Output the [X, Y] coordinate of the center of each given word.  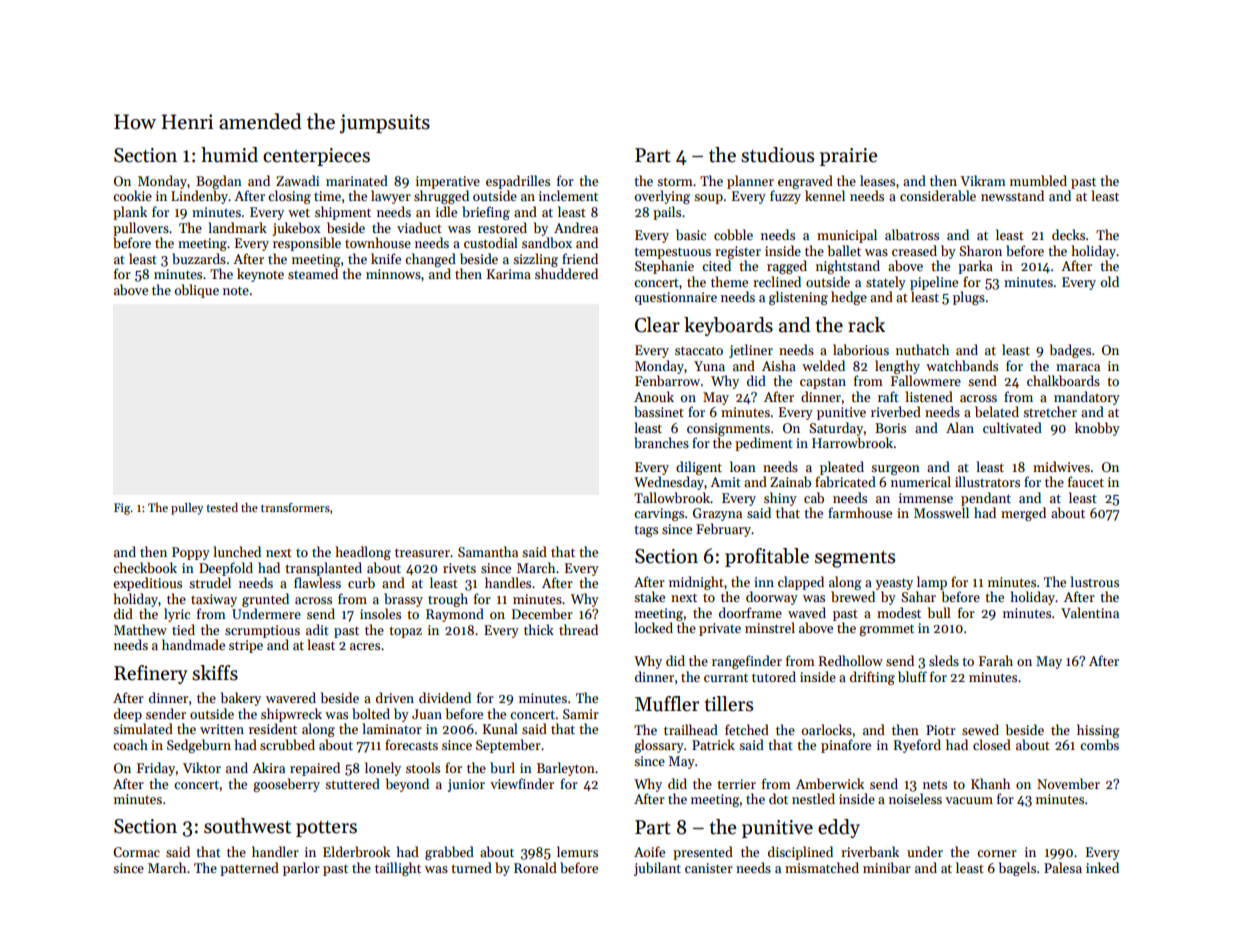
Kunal [500, 728]
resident [273, 728]
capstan [823, 383]
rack [866, 325]
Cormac [136, 852]
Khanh [990, 783]
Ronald [535, 867]
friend [580, 258]
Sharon [980, 250]
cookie [132, 195]
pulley [187, 509]
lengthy [897, 367]
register [738, 252]
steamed [313, 273]
